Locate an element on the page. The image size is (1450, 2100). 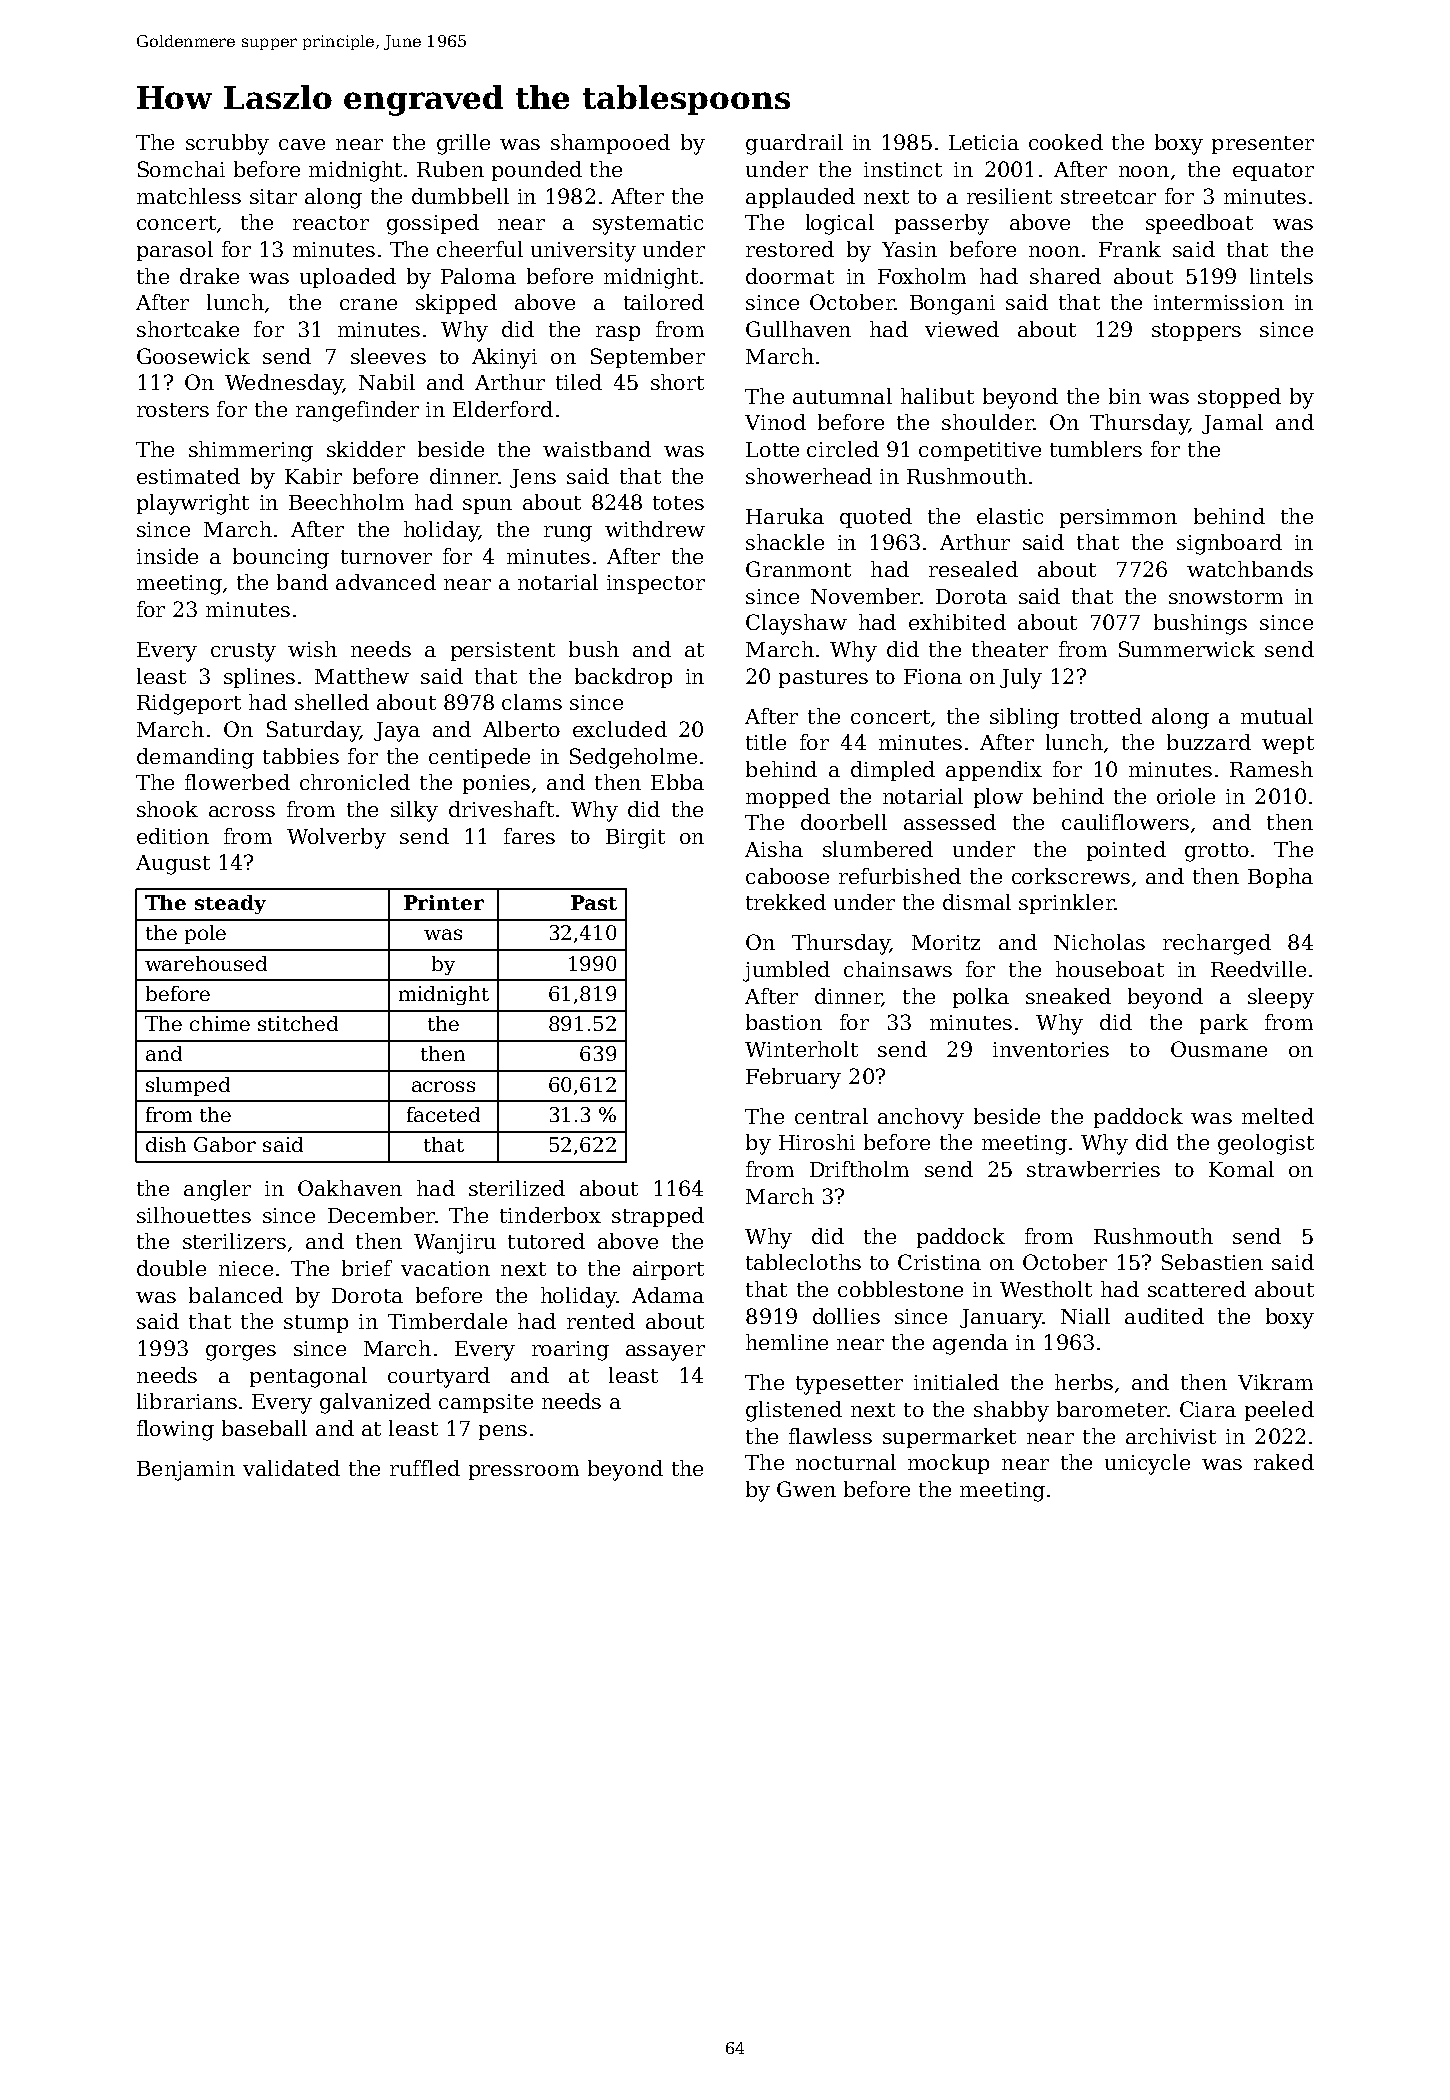
guardrail is located at coordinates (794, 144).
